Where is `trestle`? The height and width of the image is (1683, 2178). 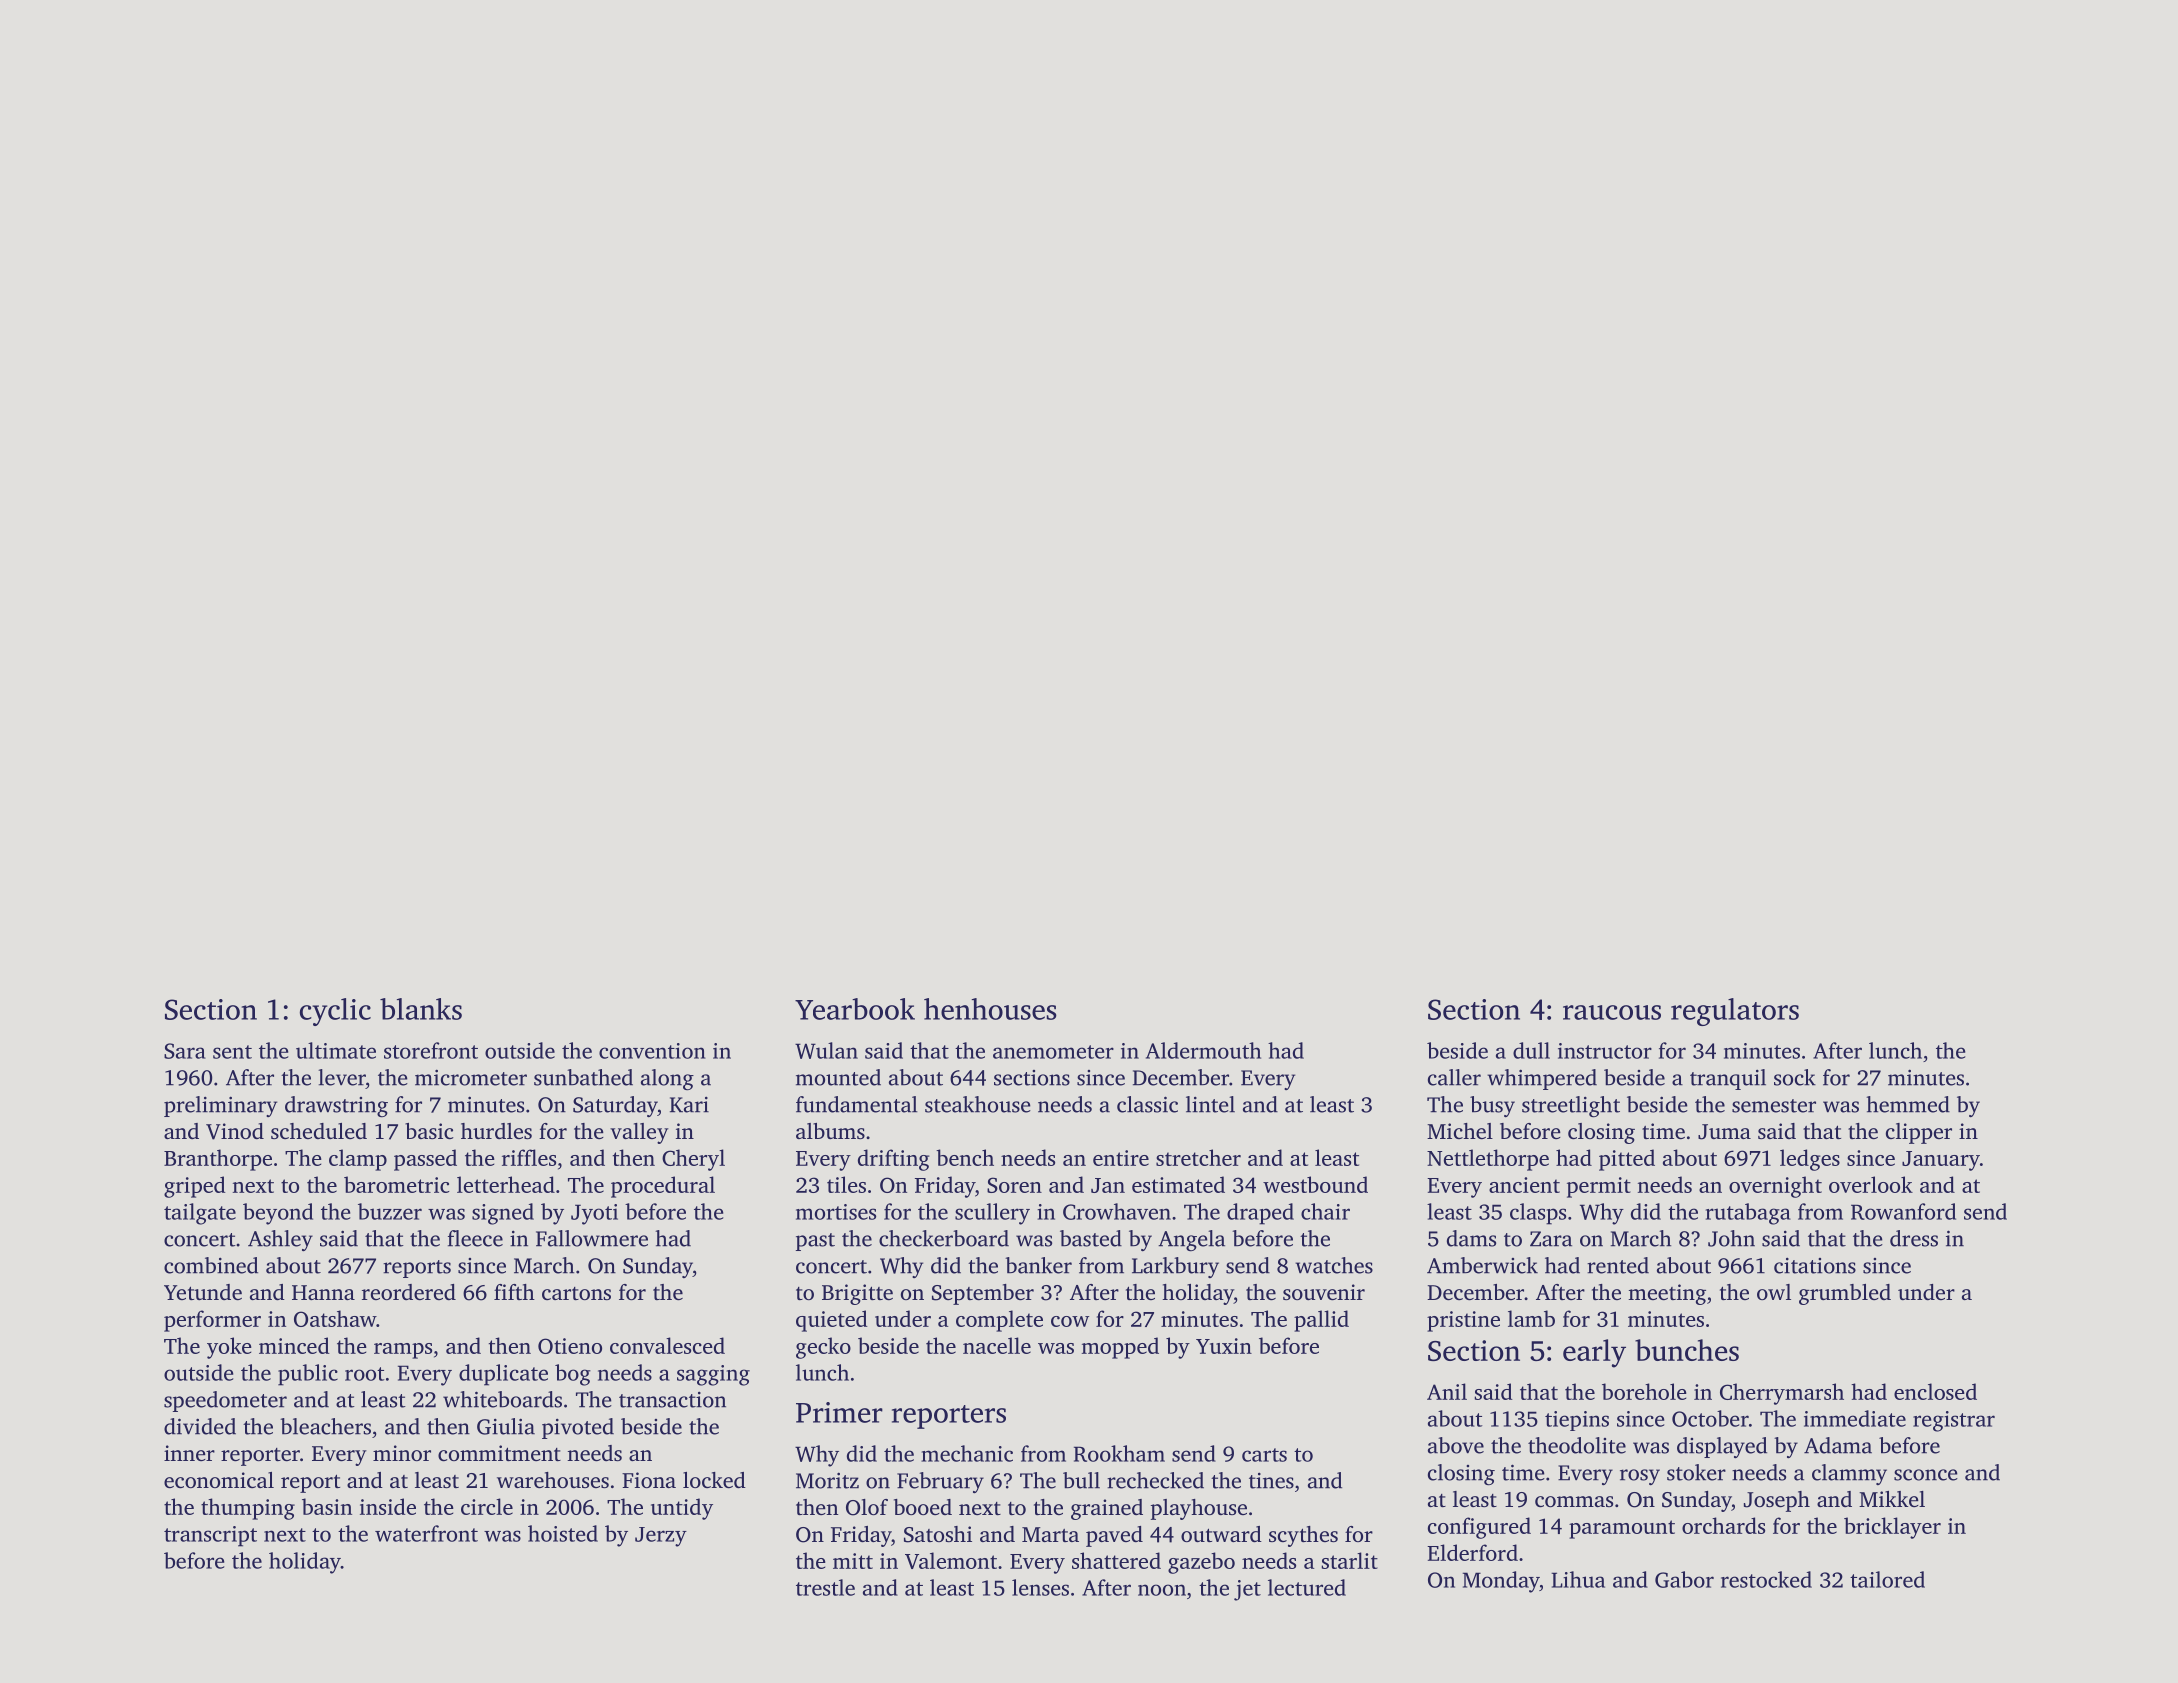
trestle is located at coordinates (825, 1587).
